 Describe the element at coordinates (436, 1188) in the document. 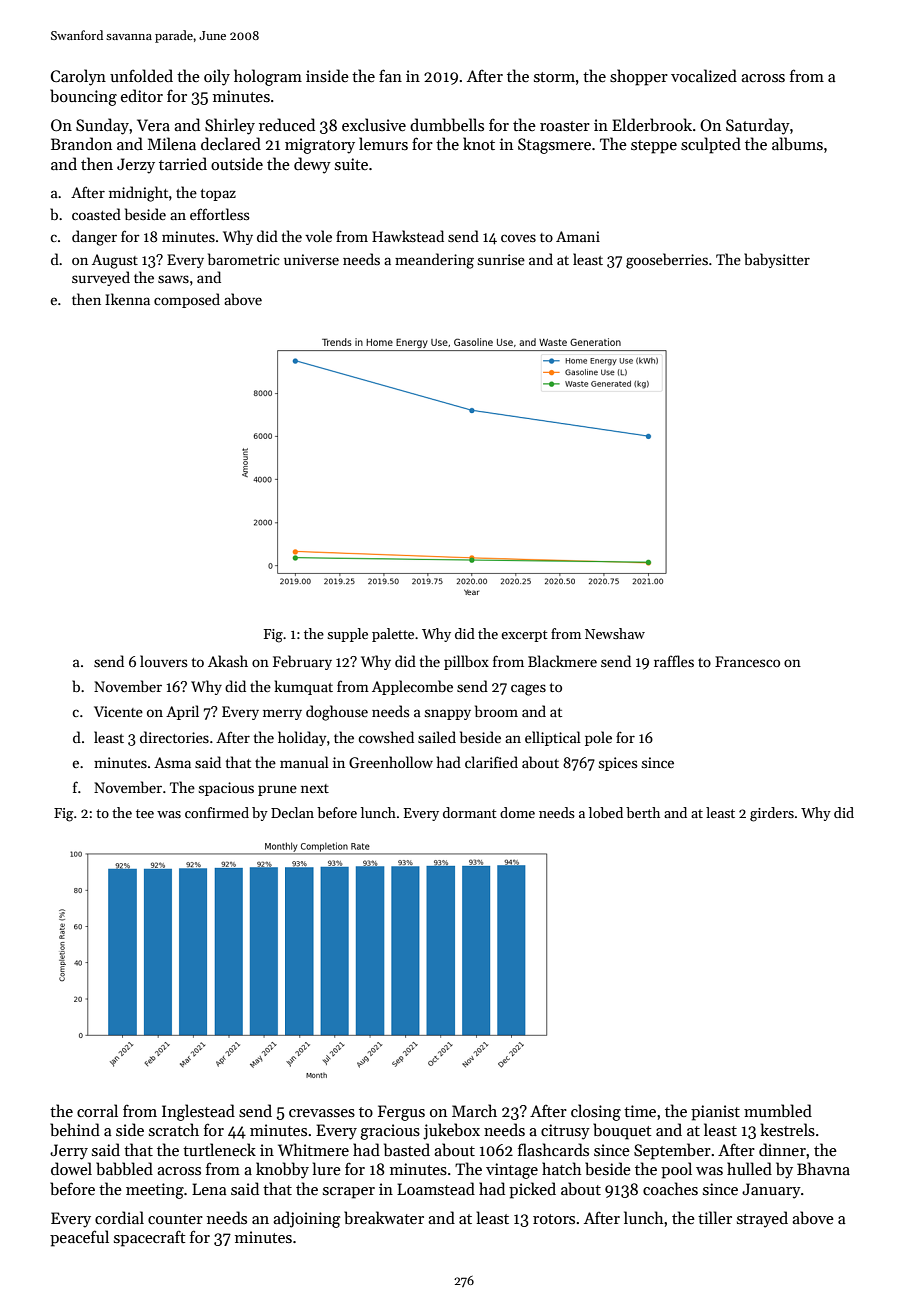

I see `Loamstead` at that location.
